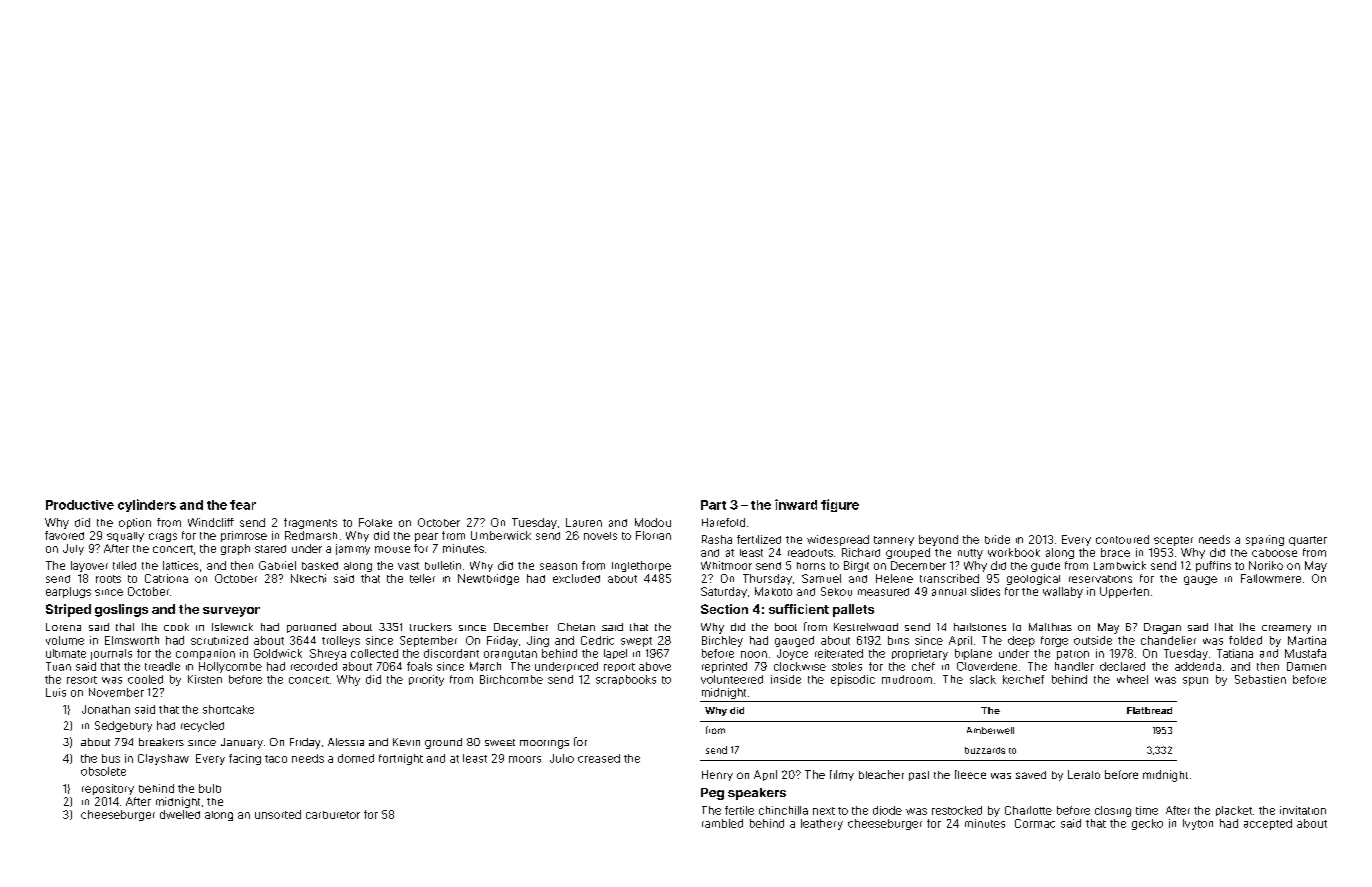 This screenshot has width=1372, height=887. What do you see at coordinates (485, 666) in the screenshot?
I see `March` at bounding box center [485, 666].
